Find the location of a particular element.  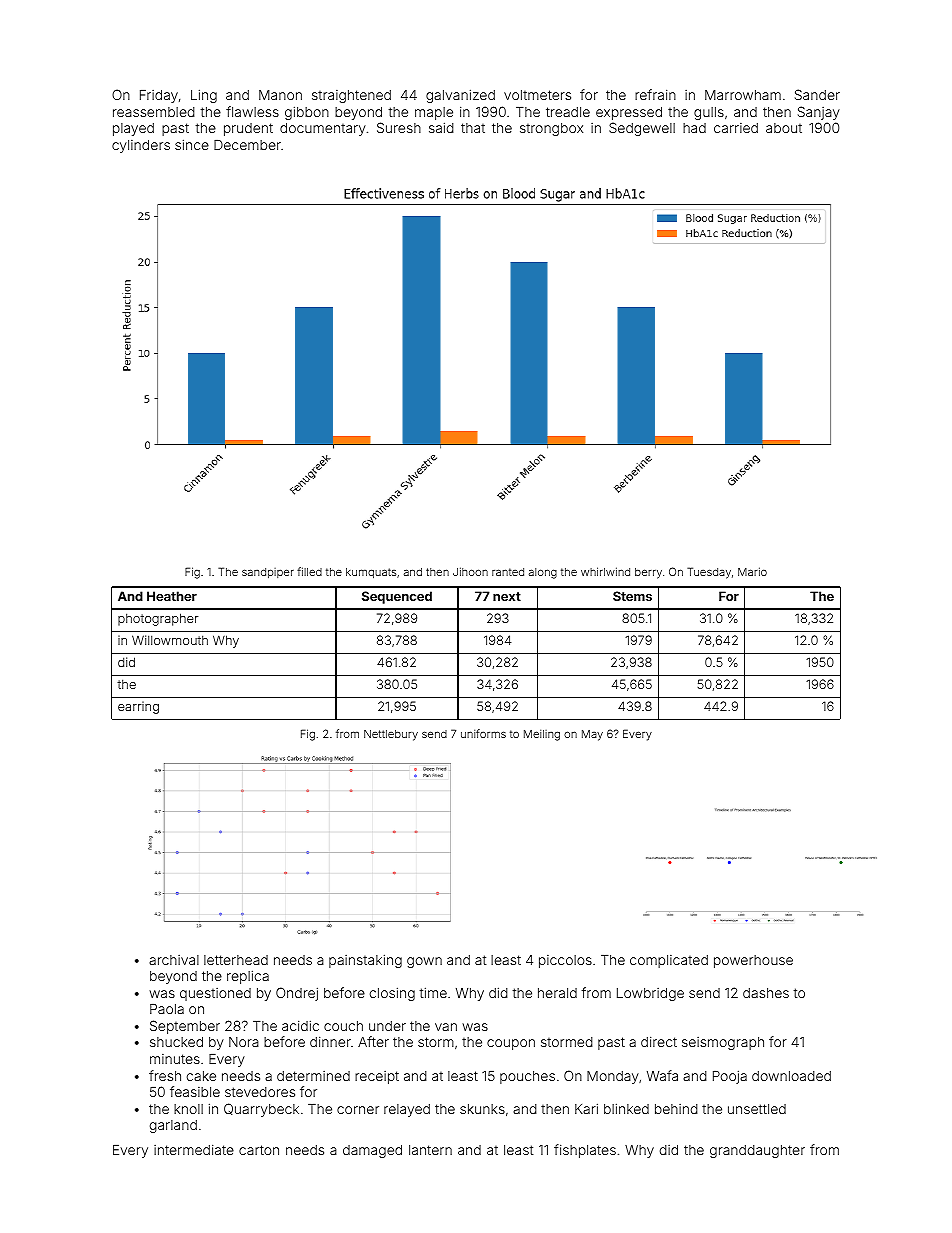

uniforms is located at coordinates (483, 733).
